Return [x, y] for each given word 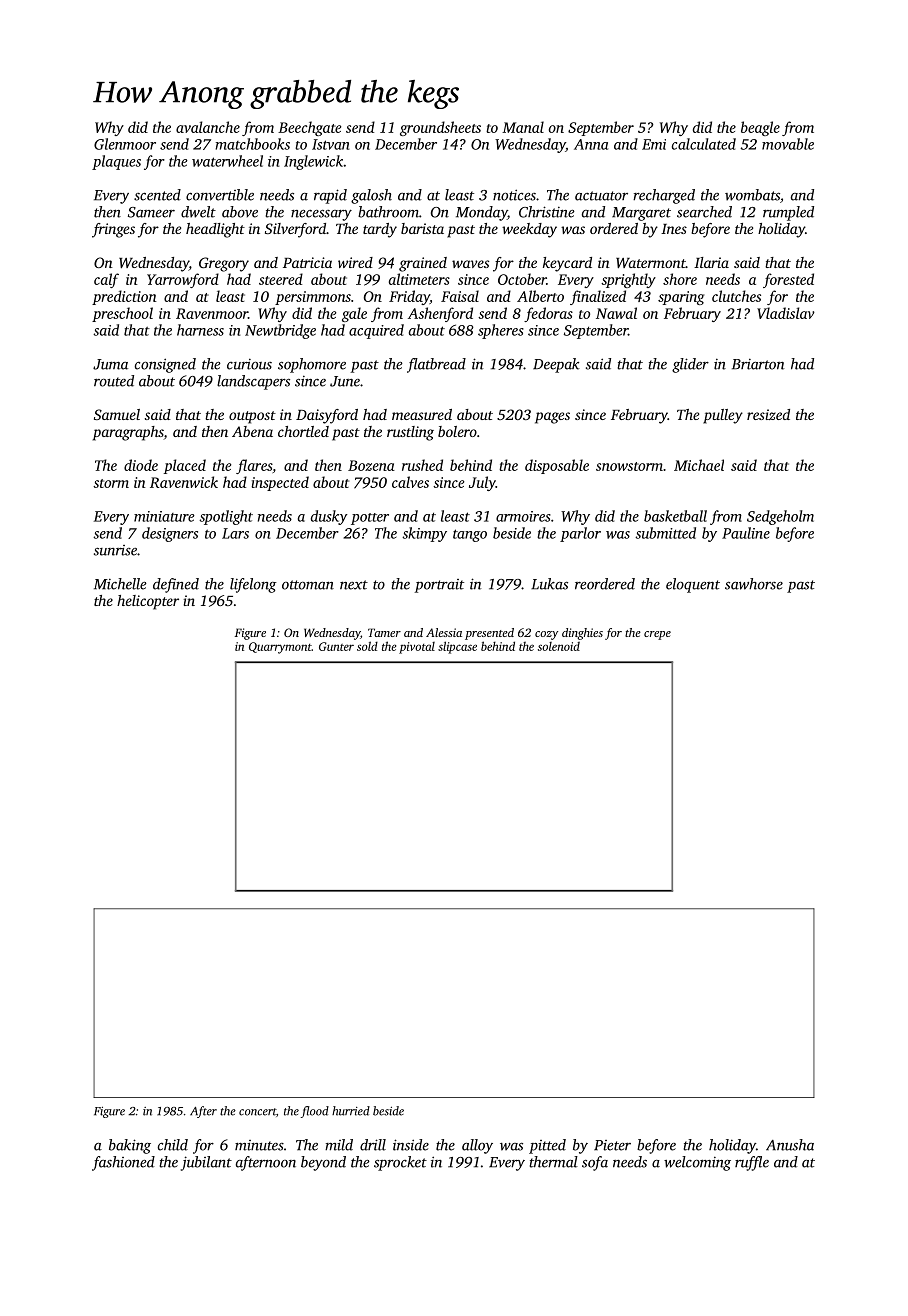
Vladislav [786, 313]
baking [130, 1146]
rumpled [788, 213]
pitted [547, 1146]
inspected [280, 483]
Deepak [556, 365]
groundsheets [440, 128]
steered [281, 279]
